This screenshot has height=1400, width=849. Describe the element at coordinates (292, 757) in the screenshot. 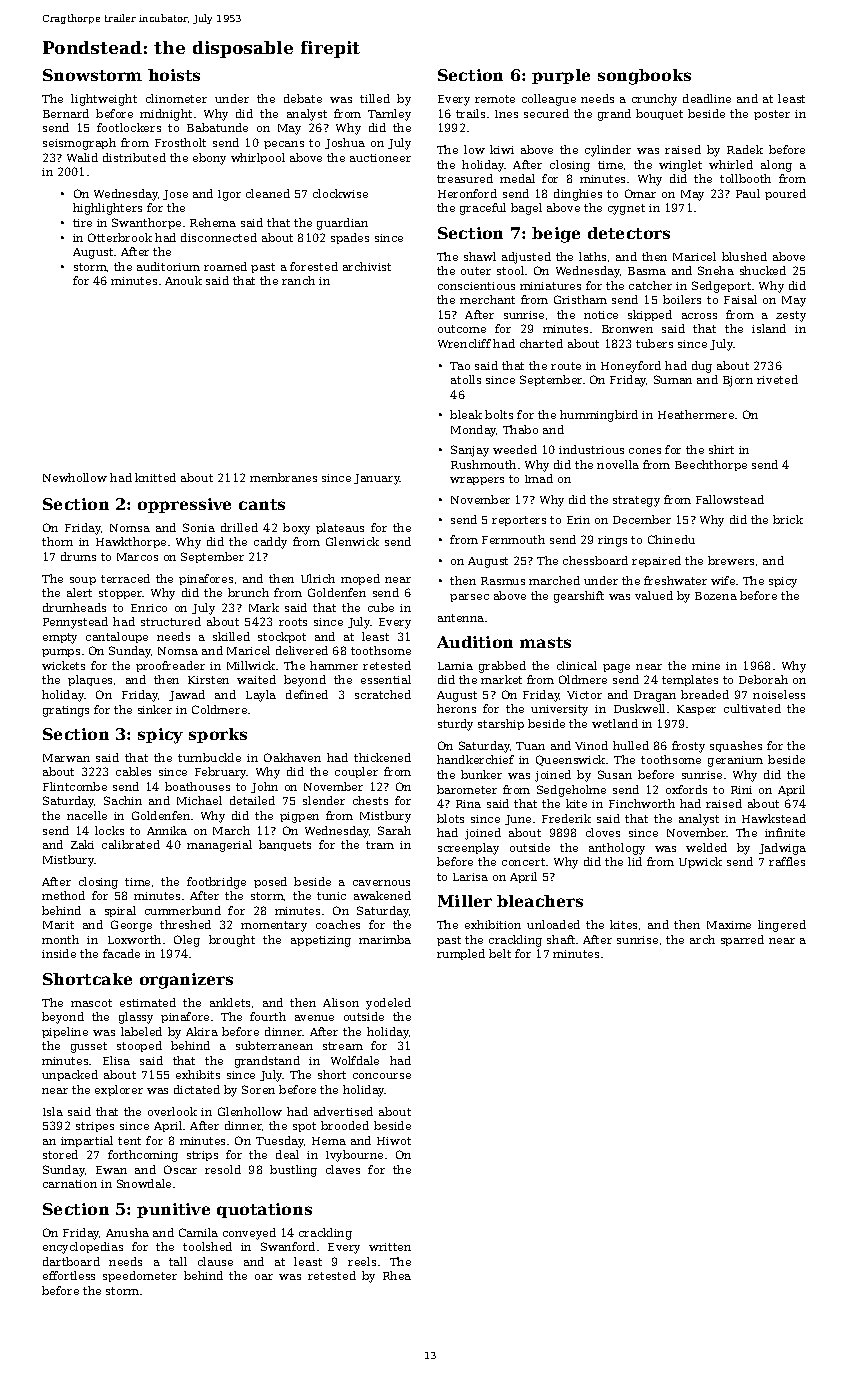

I see `Oakhaven` at that location.
